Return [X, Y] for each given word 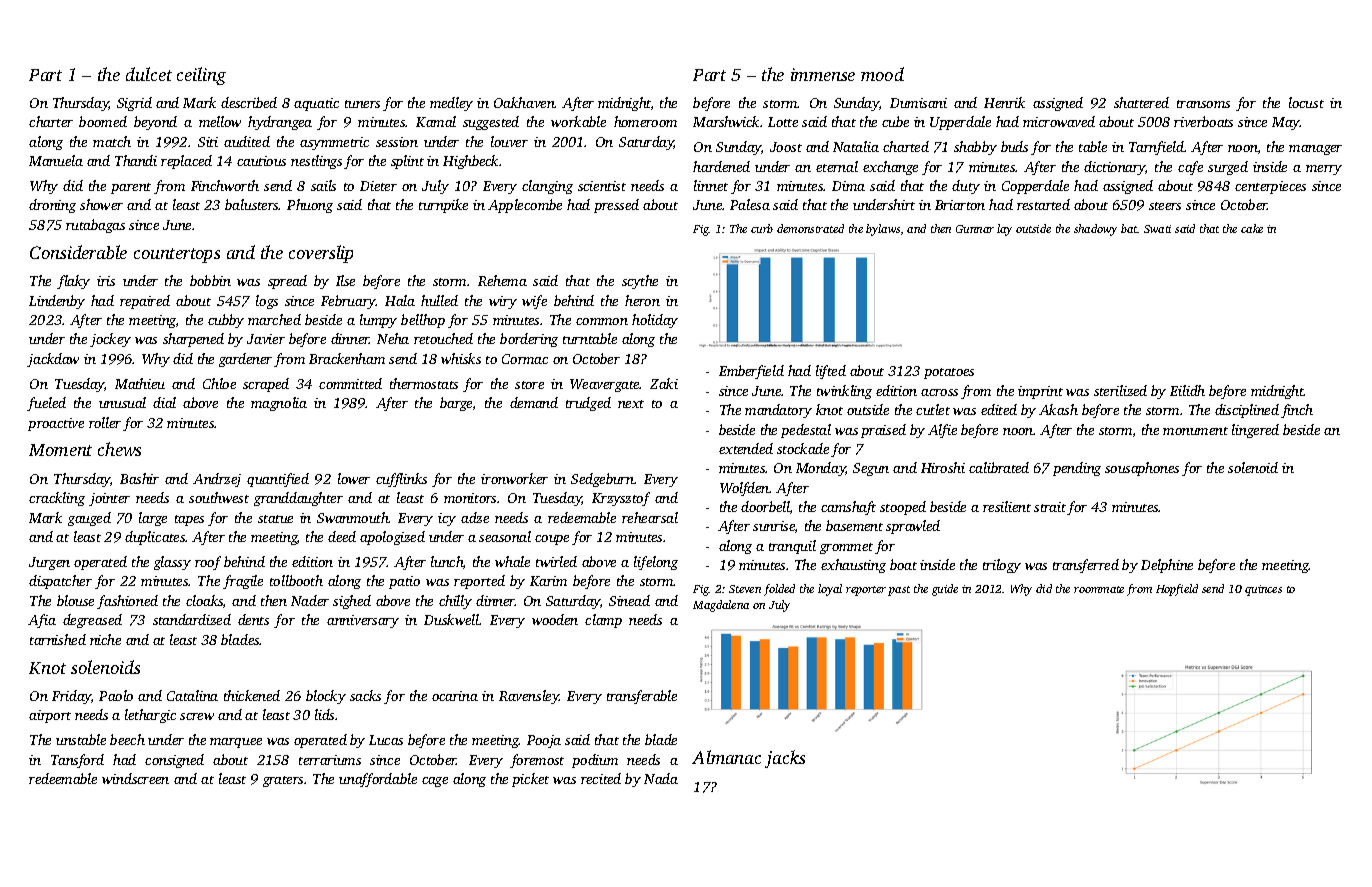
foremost [537, 761]
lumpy [378, 321]
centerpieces [1270, 187]
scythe [640, 282]
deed [342, 536]
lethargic [150, 716]
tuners [362, 104]
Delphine [1167, 566]
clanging [547, 187]
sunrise [774, 526]
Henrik [1004, 102]
